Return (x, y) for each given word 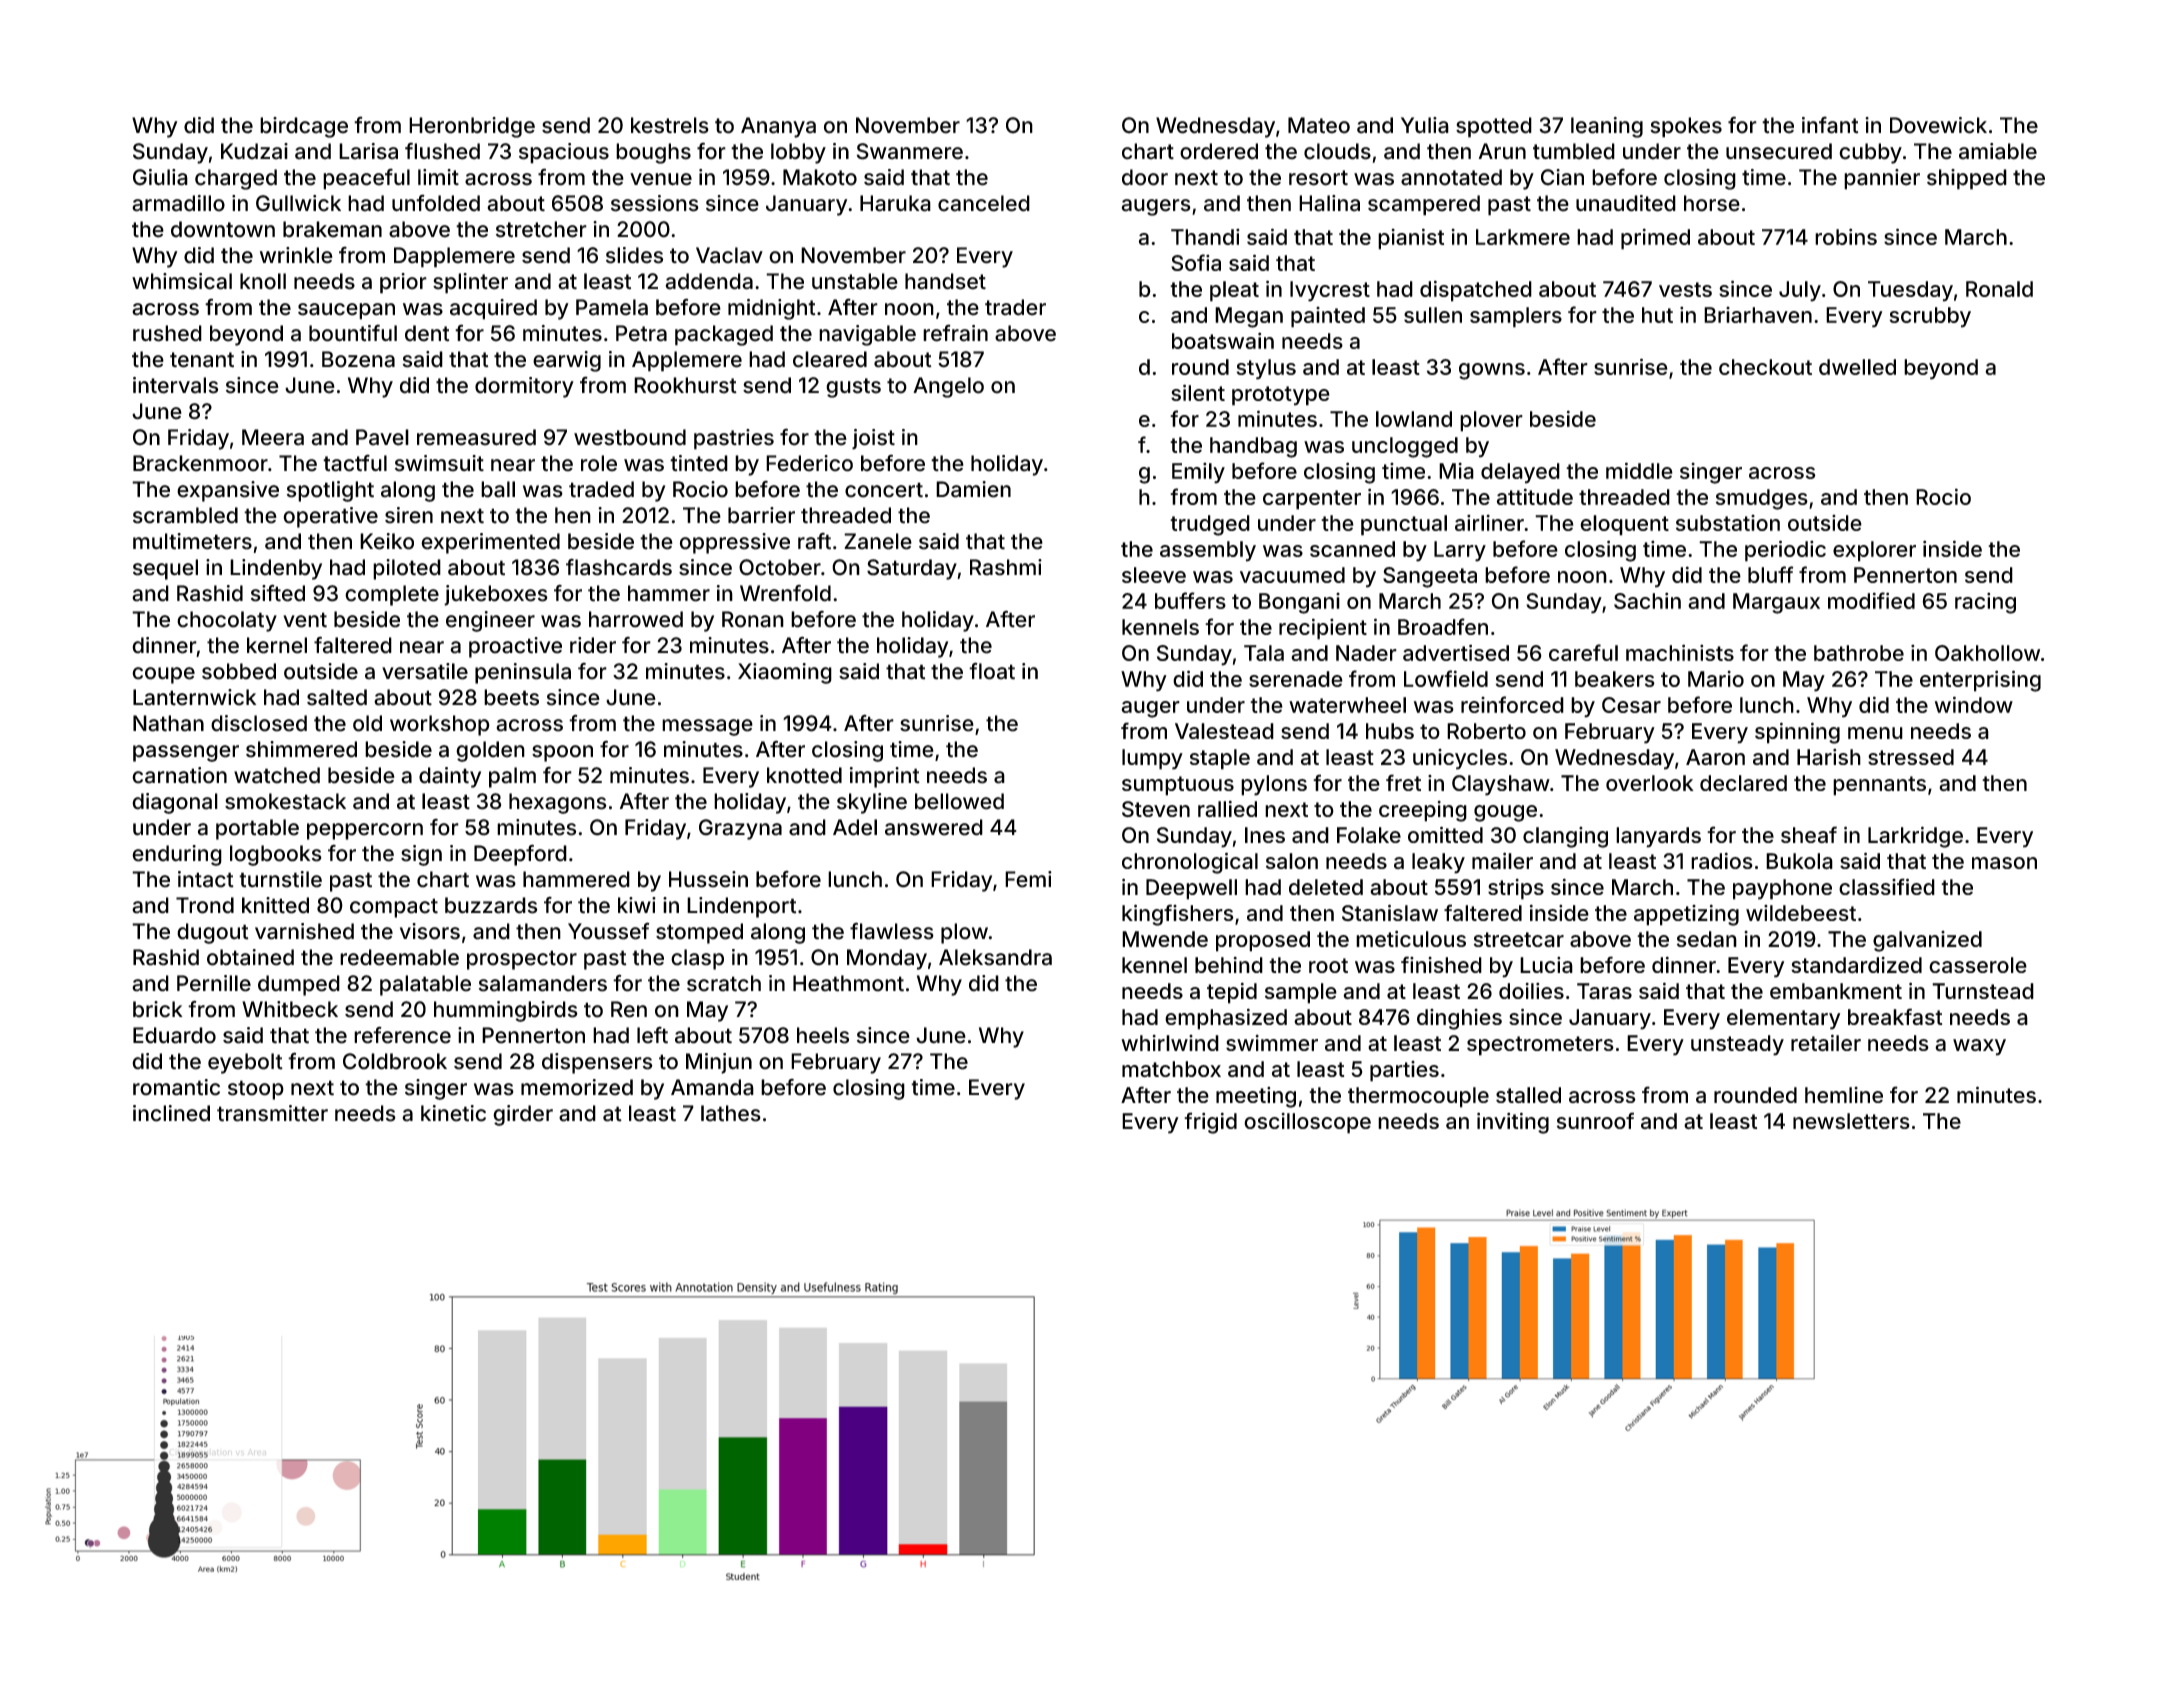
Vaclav (729, 255)
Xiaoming (785, 673)
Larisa (368, 151)
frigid (1210, 1123)
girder (523, 1115)
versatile (425, 671)
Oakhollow (1987, 653)
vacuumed (1292, 575)
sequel (165, 569)
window (1974, 704)
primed (1655, 239)
